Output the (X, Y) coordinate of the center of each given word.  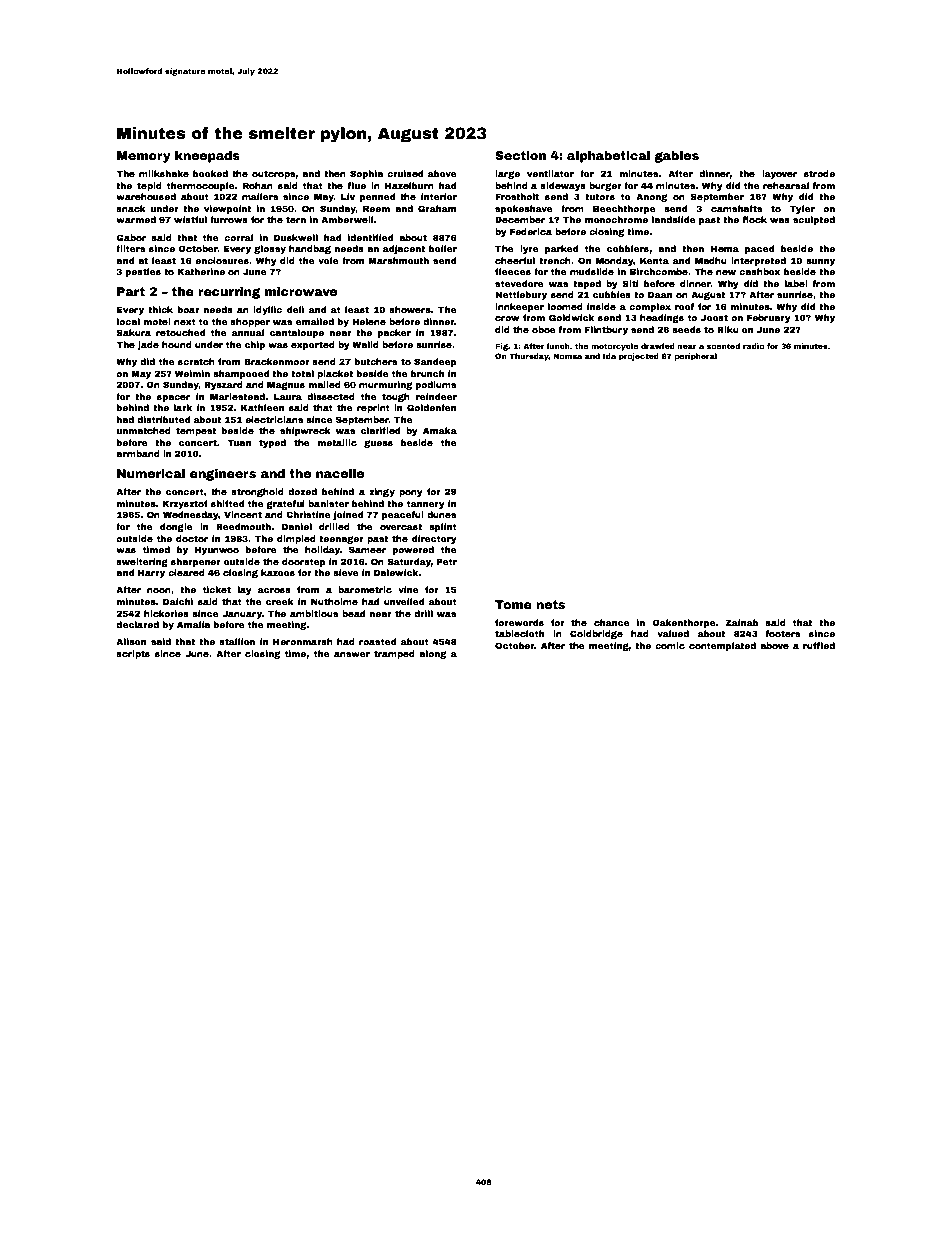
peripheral (695, 357)
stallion (237, 641)
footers (782, 633)
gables (677, 157)
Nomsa (567, 356)
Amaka (440, 430)
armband (138, 453)
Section (520, 155)
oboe (544, 329)
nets (550, 604)
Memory (144, 157)
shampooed (241, 374)
